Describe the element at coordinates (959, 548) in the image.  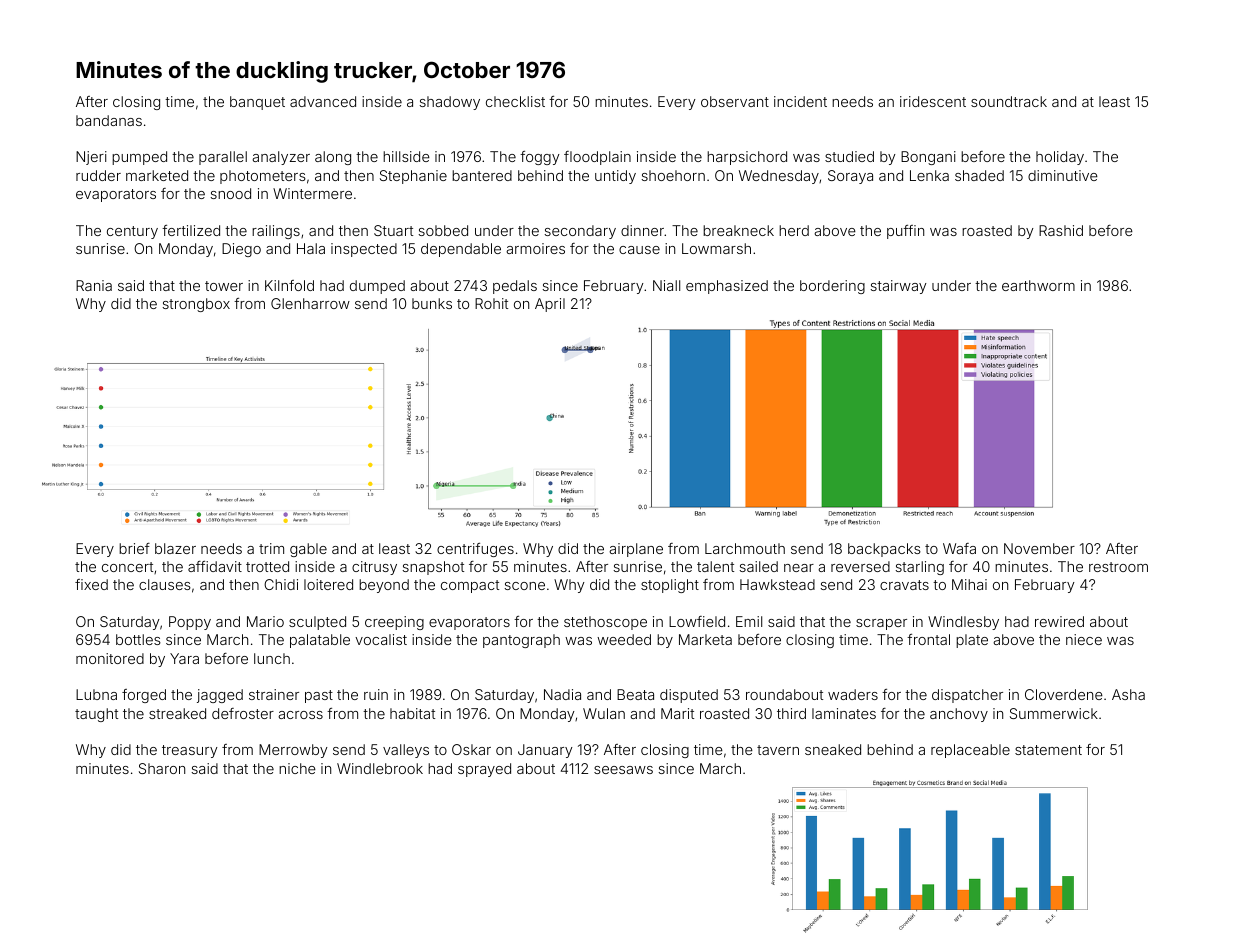
I see `Wafa` at that location.
